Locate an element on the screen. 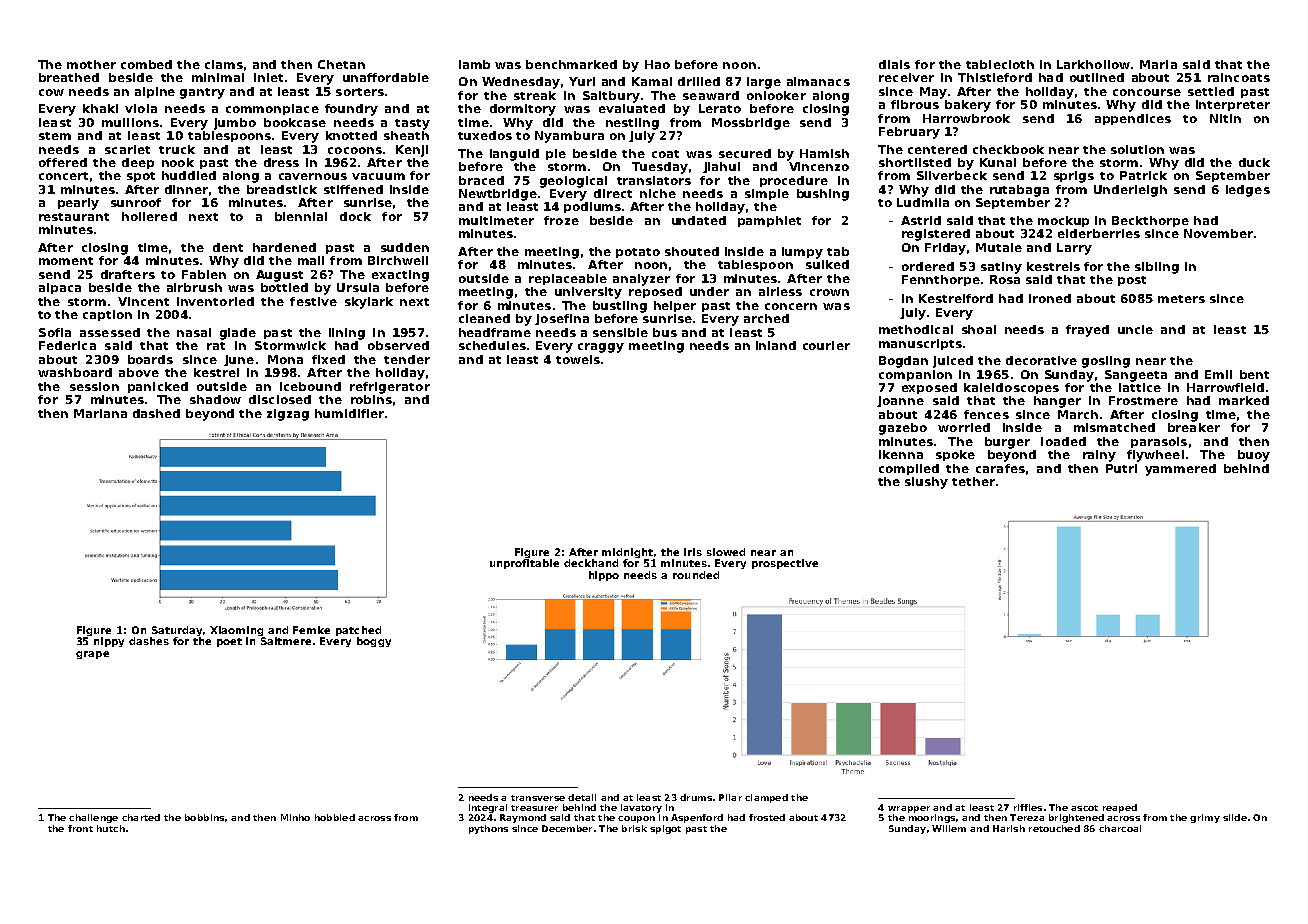 Image resolution: width=1308 pixels, height=924 pixels. grape is located at coordinates (92, 655).
